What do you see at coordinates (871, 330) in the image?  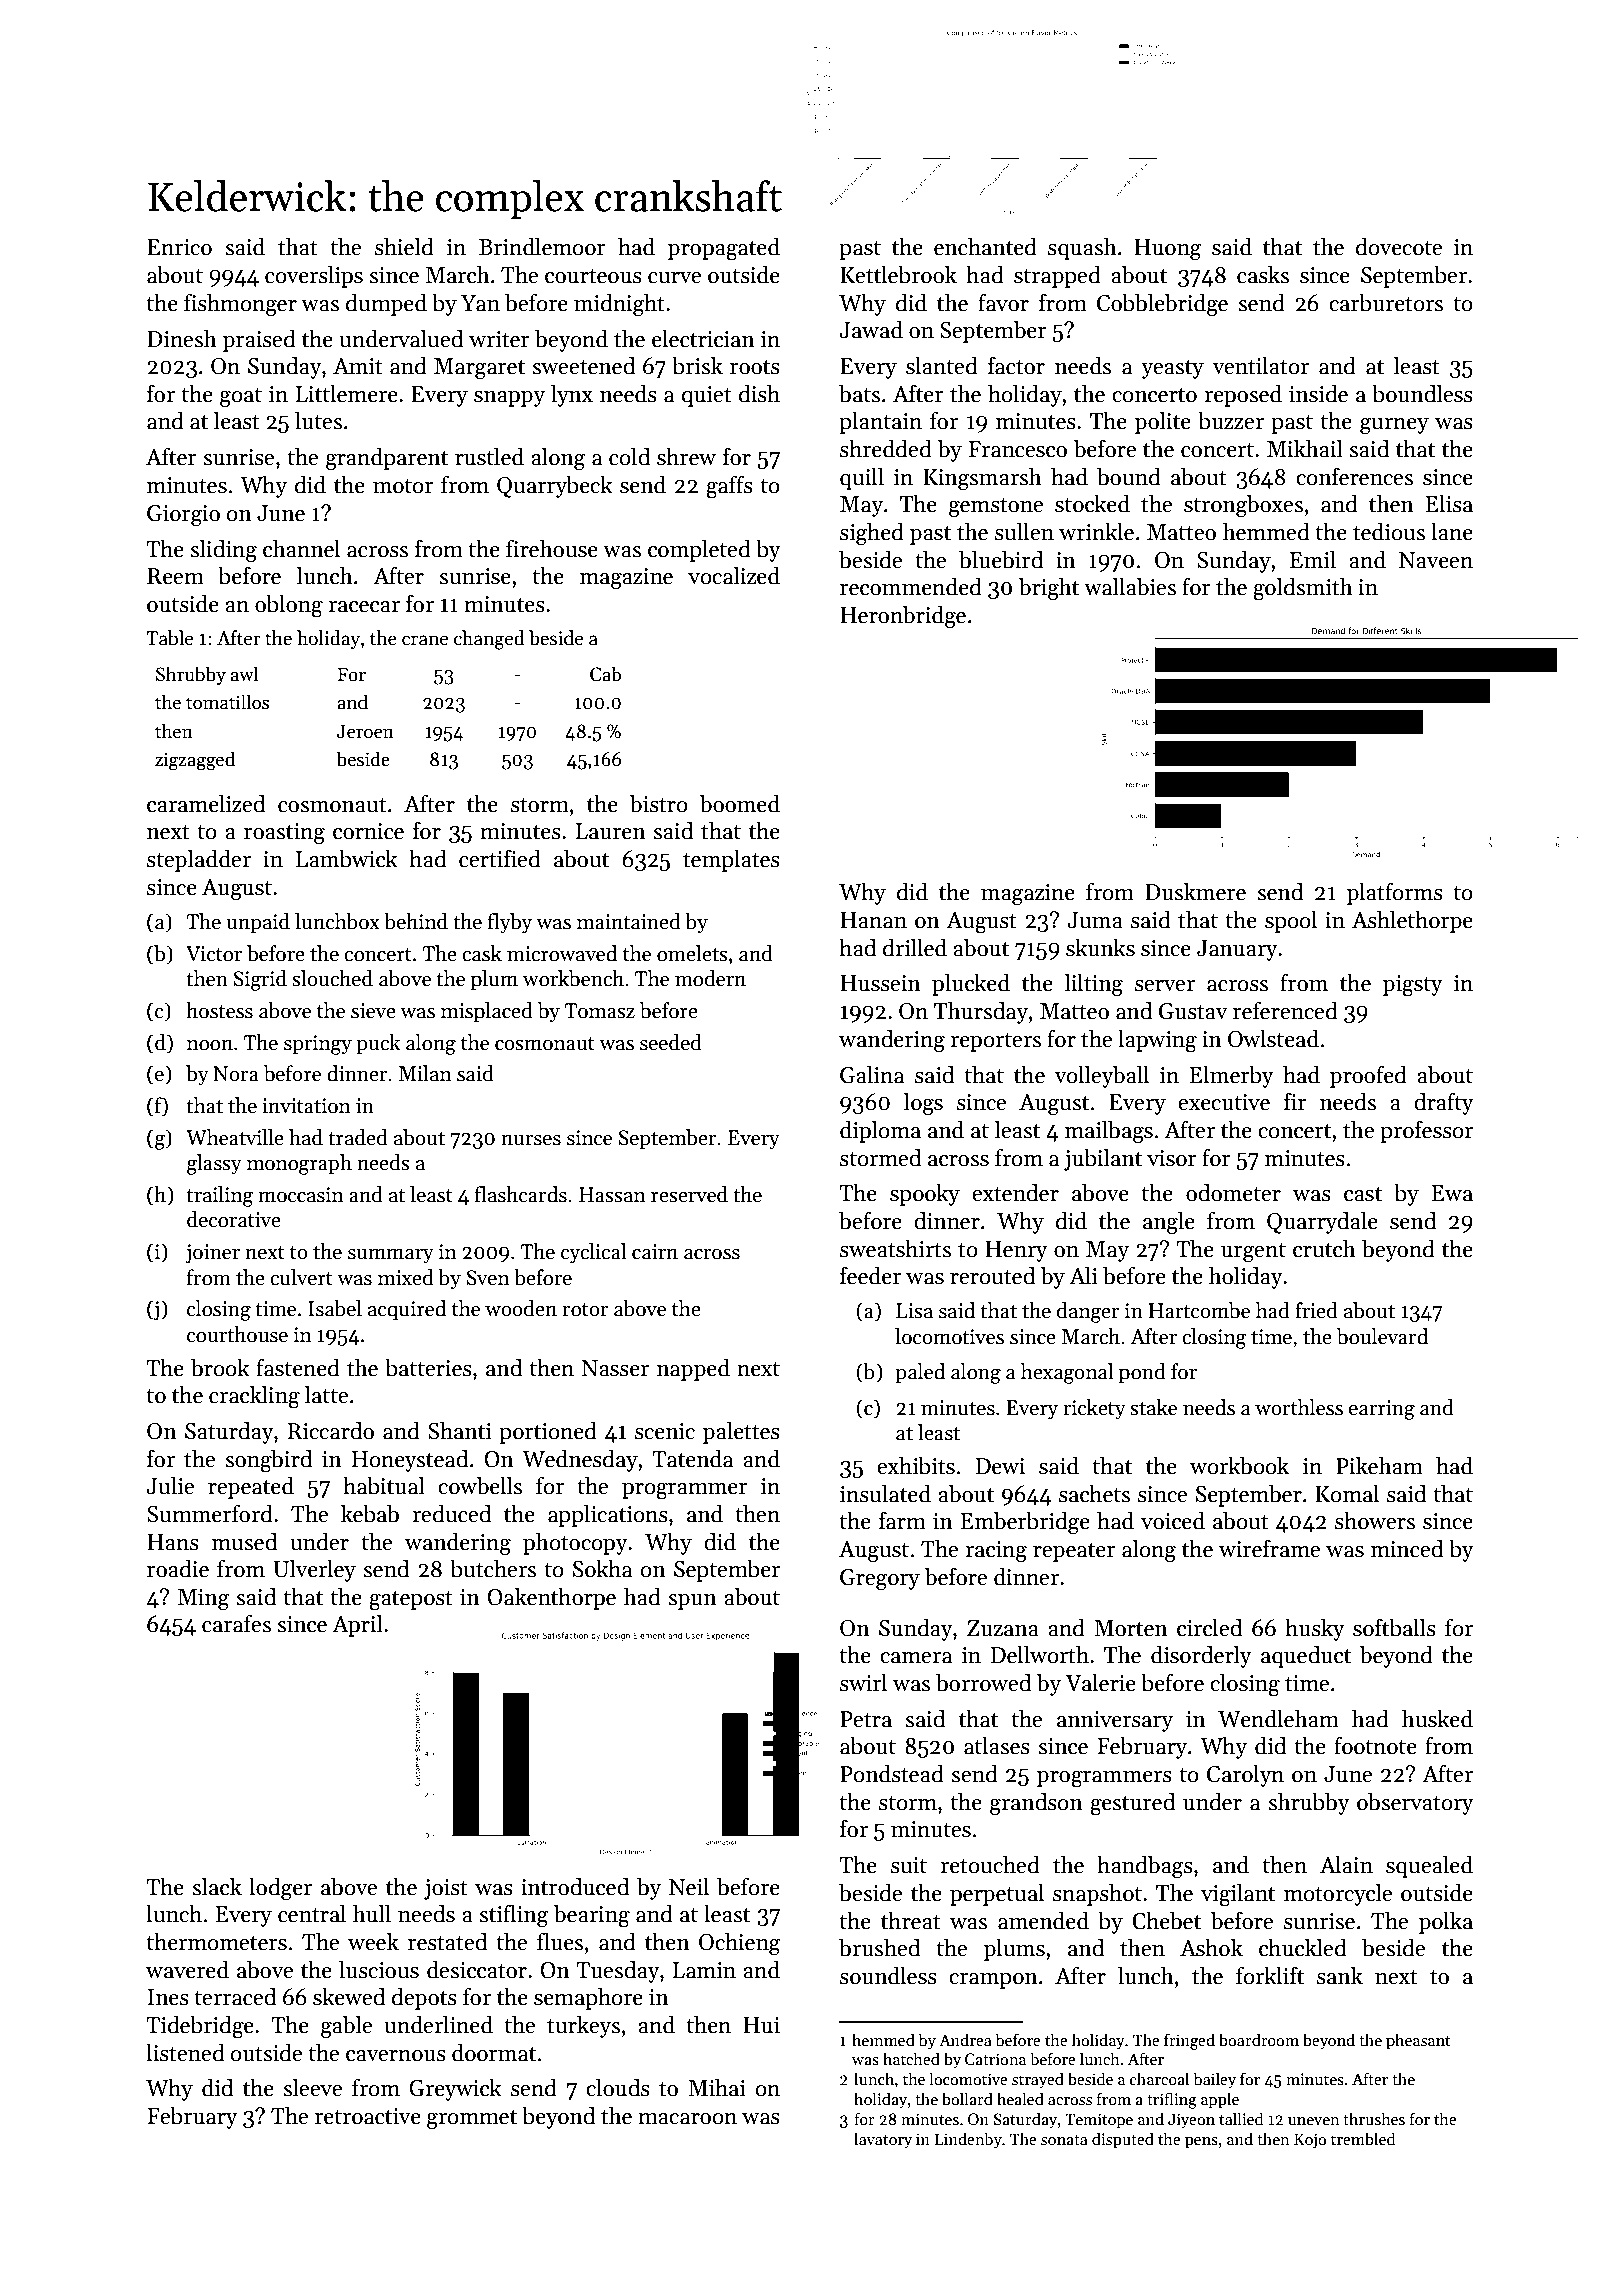 I see `Jawad` at bounding box center [871, 330].
